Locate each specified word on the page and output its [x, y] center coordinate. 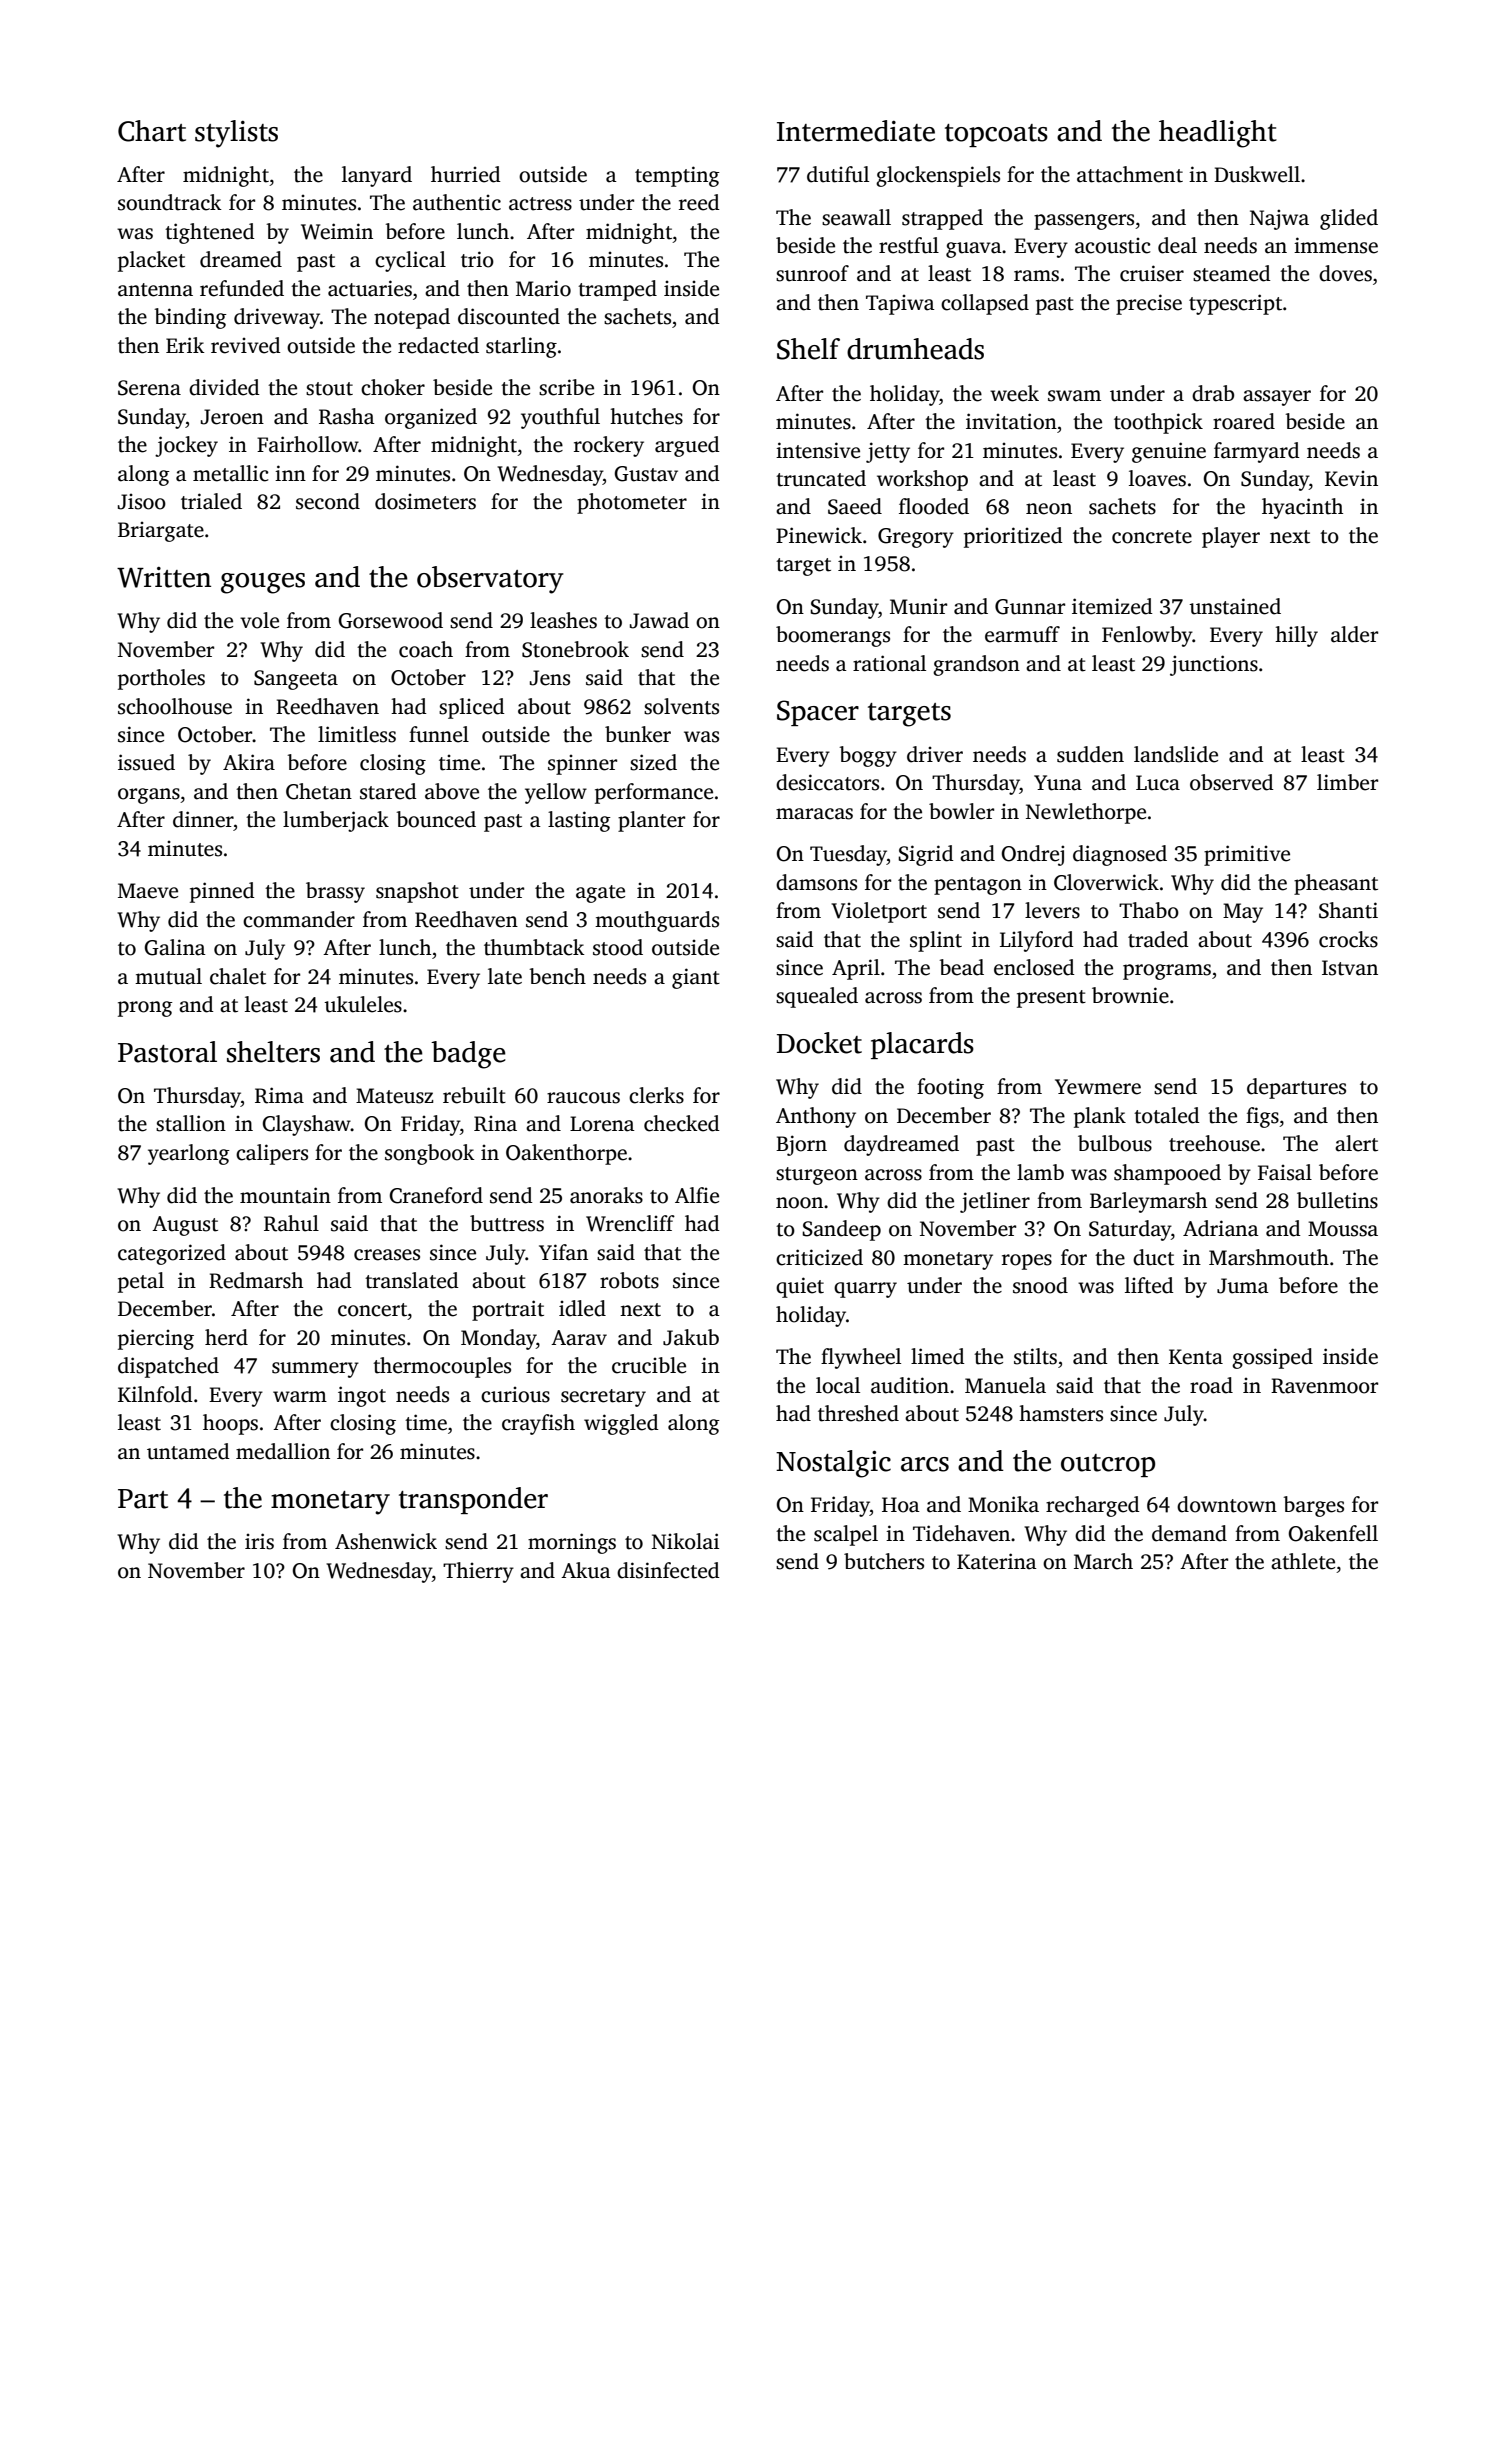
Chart [152, 131]
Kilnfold [155, 1394]
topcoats [996, 135]
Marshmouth [1269, 1257]
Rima [279, 1095]
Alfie [697, 1195]
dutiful [838, 174]
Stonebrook [575, 649]
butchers [884, 1561]
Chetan [319, 791]
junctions [1214, 665]
